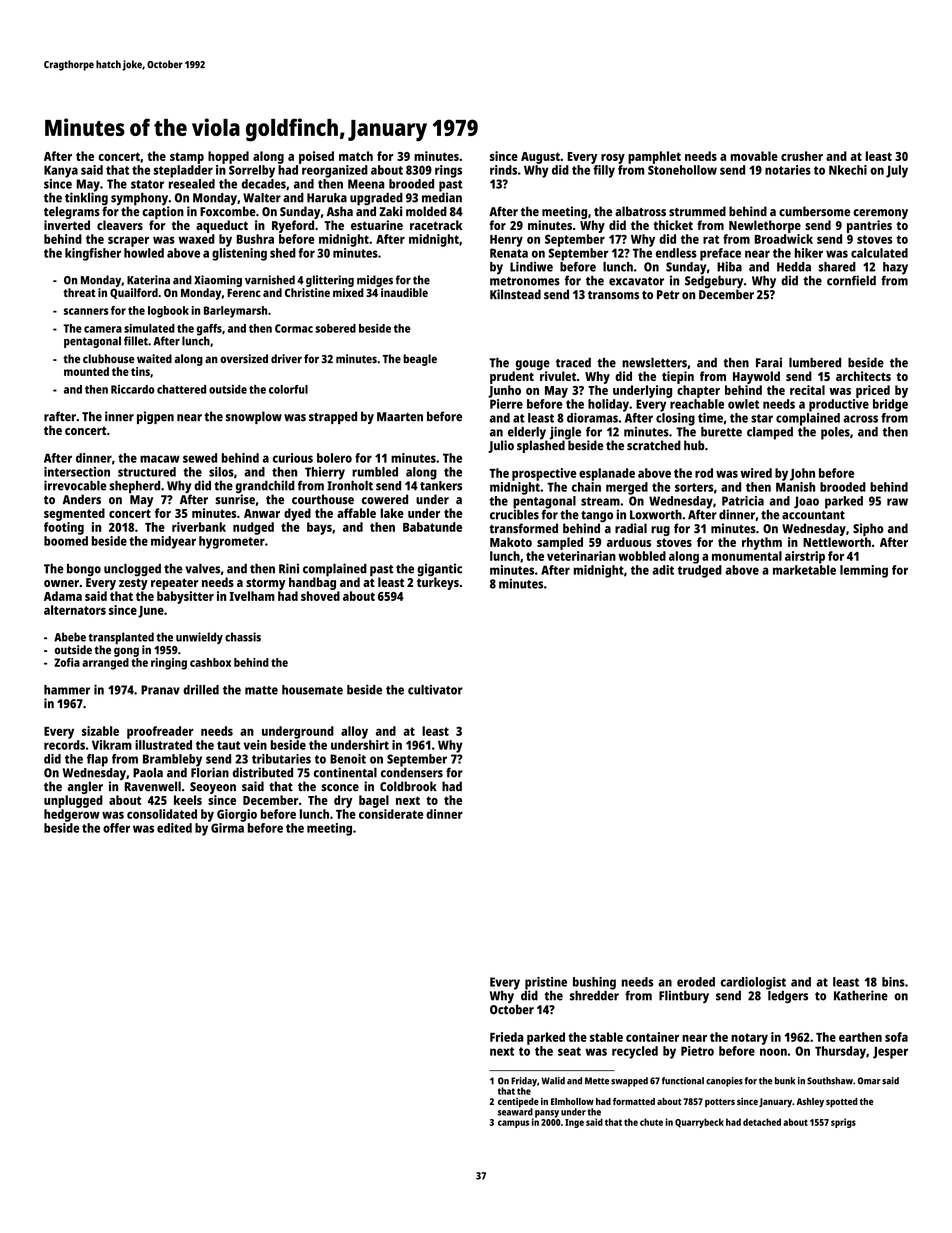 This screenshot has height=1233, width=952. I want to click on marketable, so click(804, 570).
